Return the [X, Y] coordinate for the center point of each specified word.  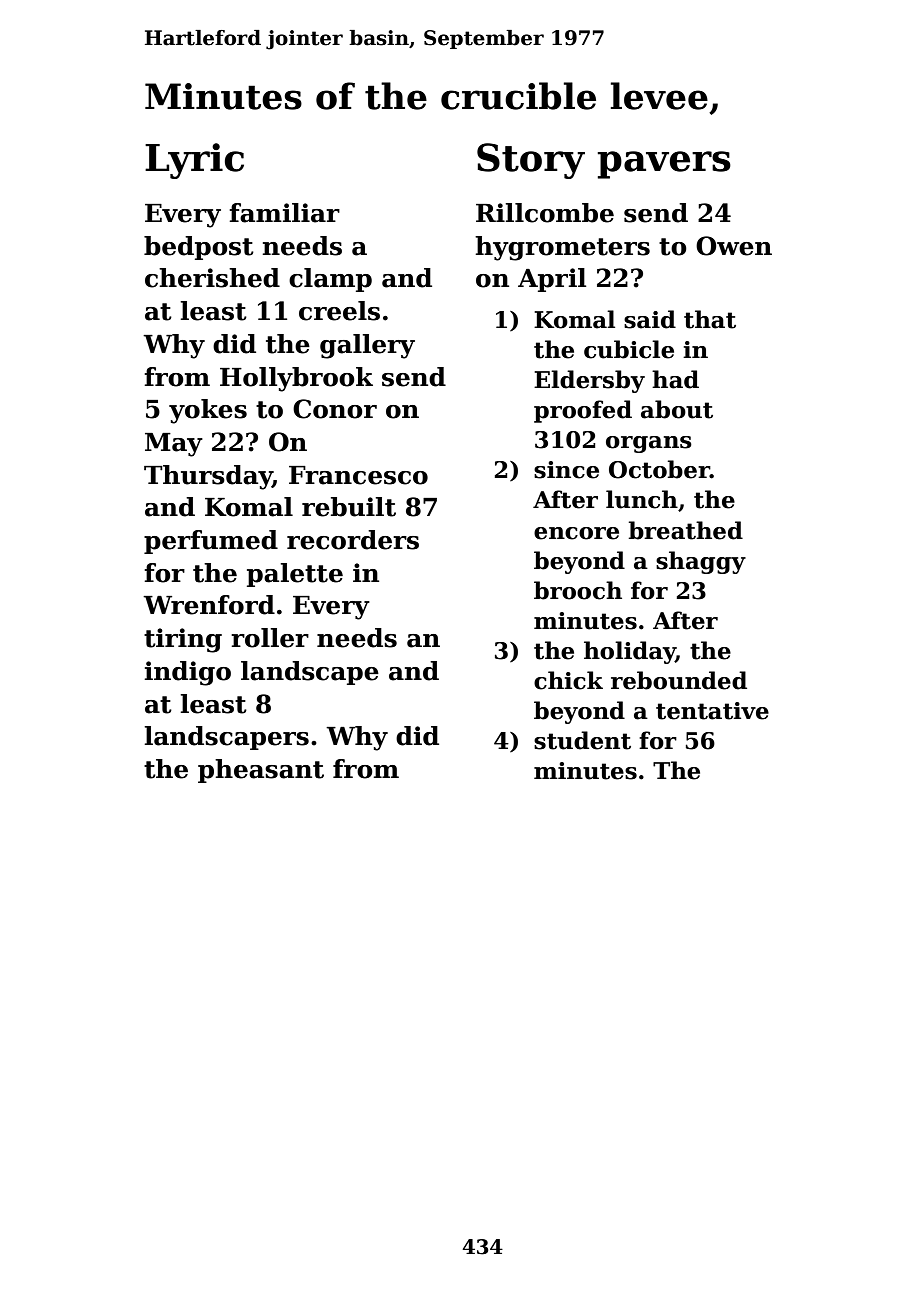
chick [568, 680]
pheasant [261, 771]
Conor [335, 409]
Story [531, 161]
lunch [642, 499]
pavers [664, 165]
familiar [285, 213]
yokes [208, 411]
